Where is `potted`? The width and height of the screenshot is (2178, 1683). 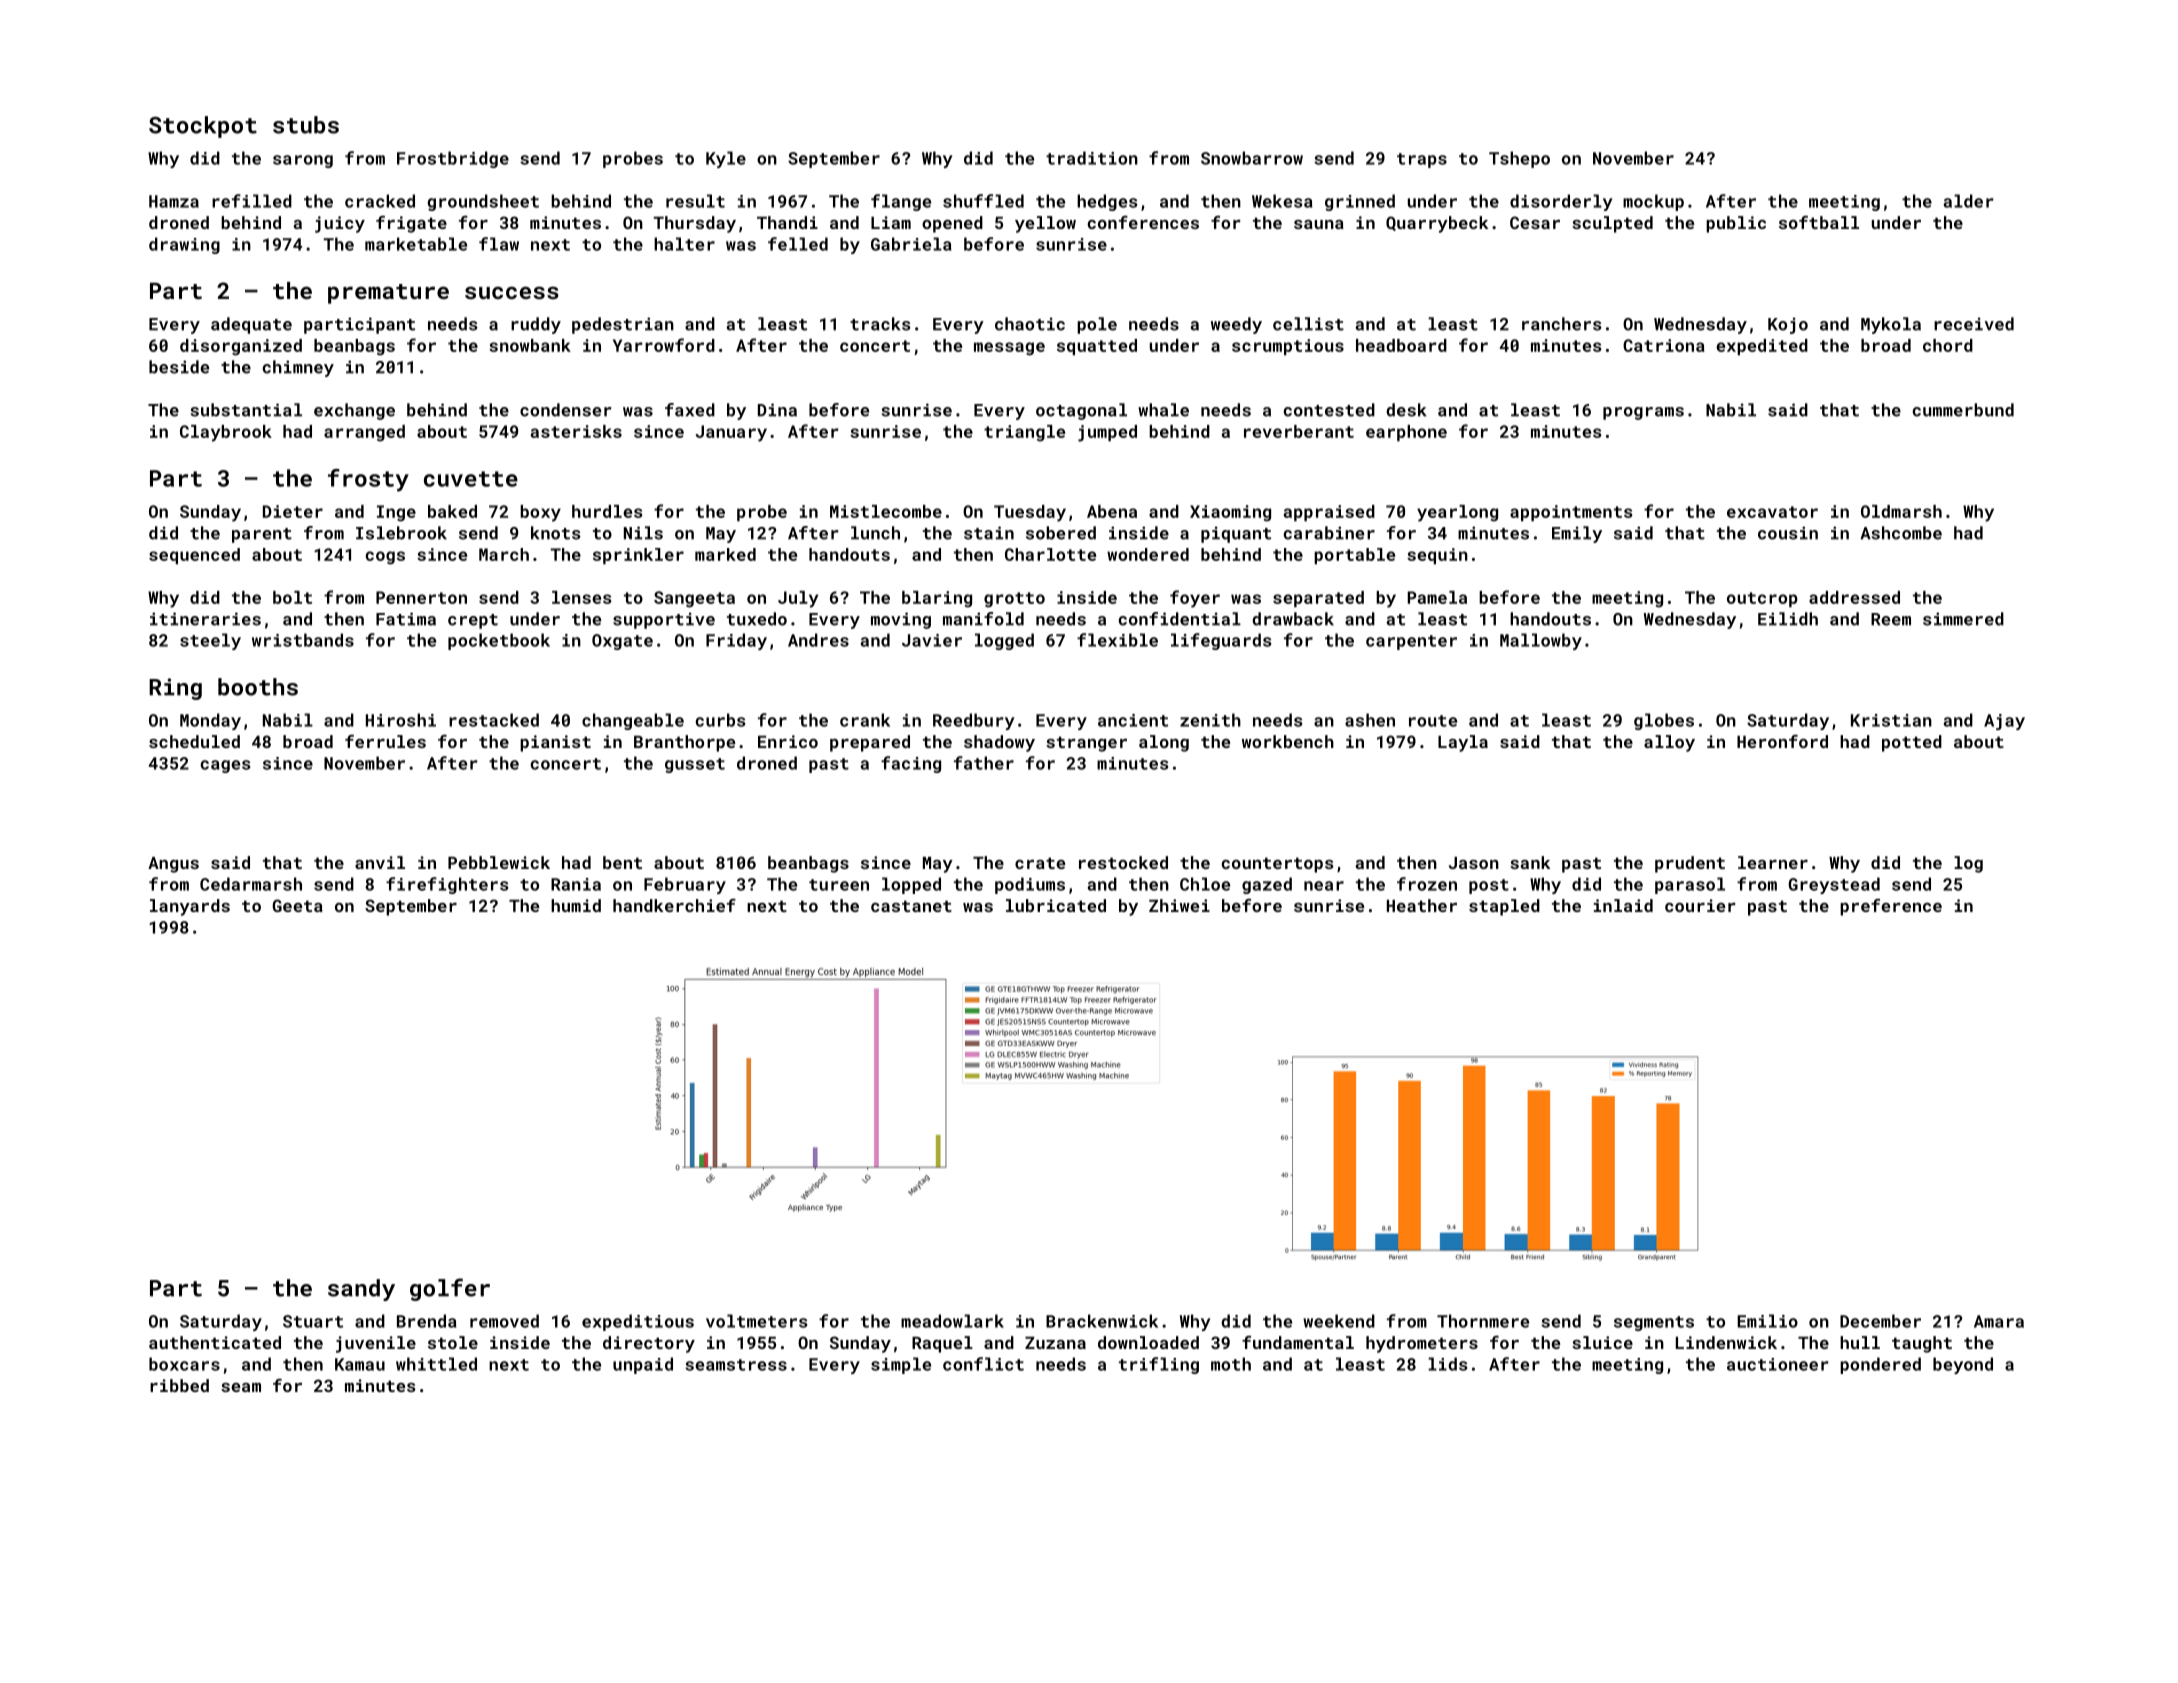 potted is located at coordinates (1912, 743).
